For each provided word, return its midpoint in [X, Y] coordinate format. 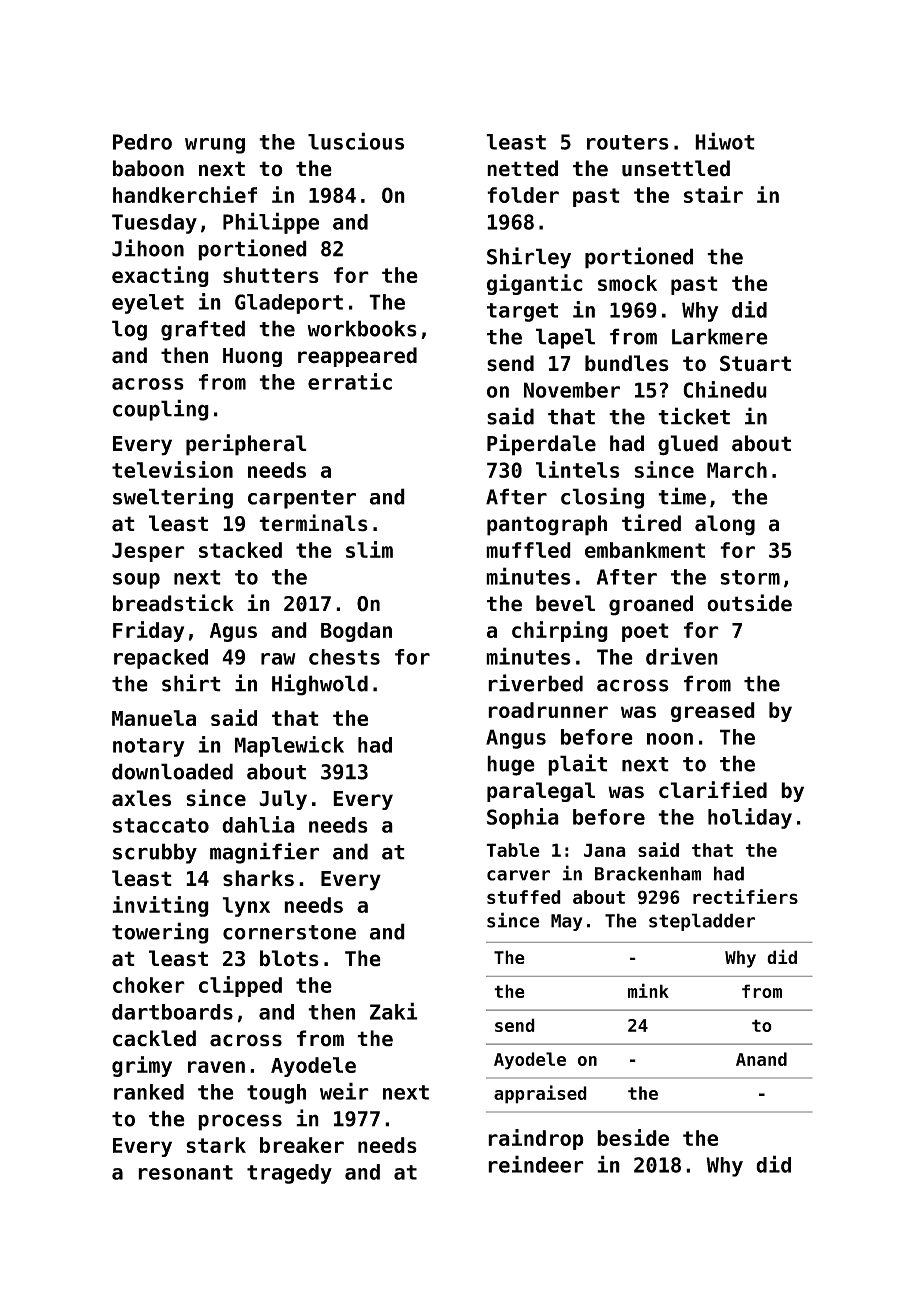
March [737, 470]
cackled [154, 1038]
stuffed [524, 897]
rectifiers [745, 896]
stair [713, 194]
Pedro [142, 142]
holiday [750, 818]
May [567, 922]
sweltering [173, 498]
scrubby [155, 853]
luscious [356, 141]
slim [369, 549]
